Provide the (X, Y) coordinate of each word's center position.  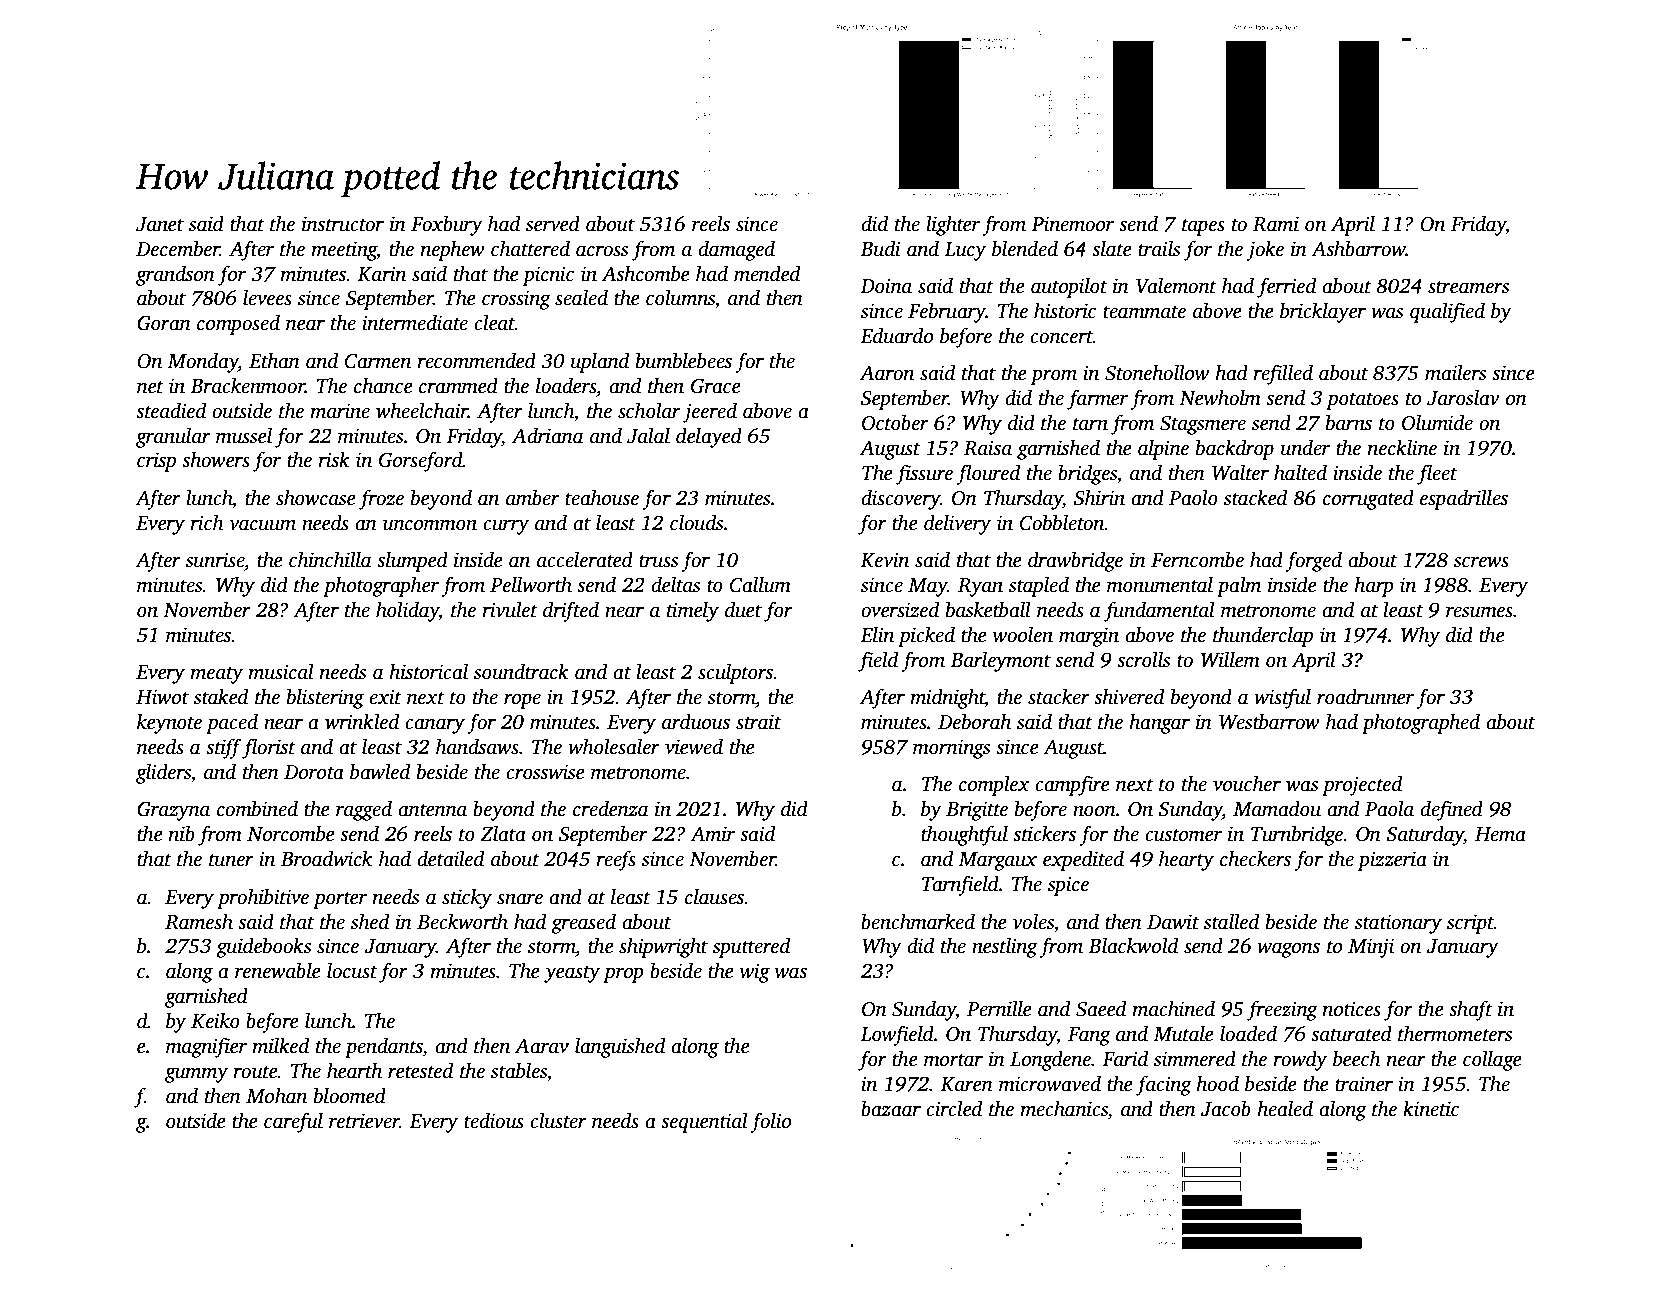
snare (520, 899)
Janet (160, 224)
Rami (1276, 224)
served (553, 223)
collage (1492, 1060)
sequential (704, 1122)
